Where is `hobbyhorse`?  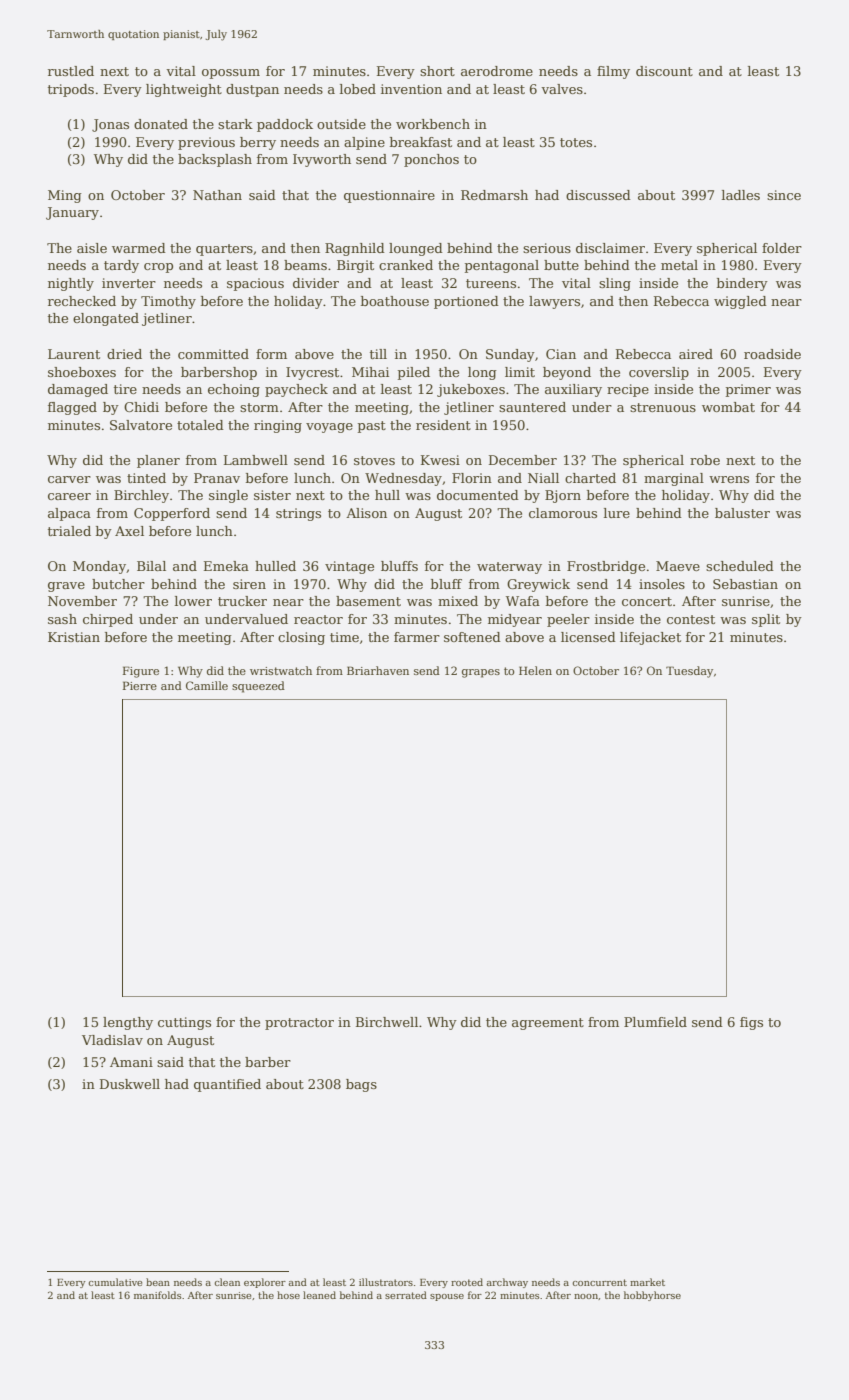 hobbyhorse is located at coordinates (652, 1296).
